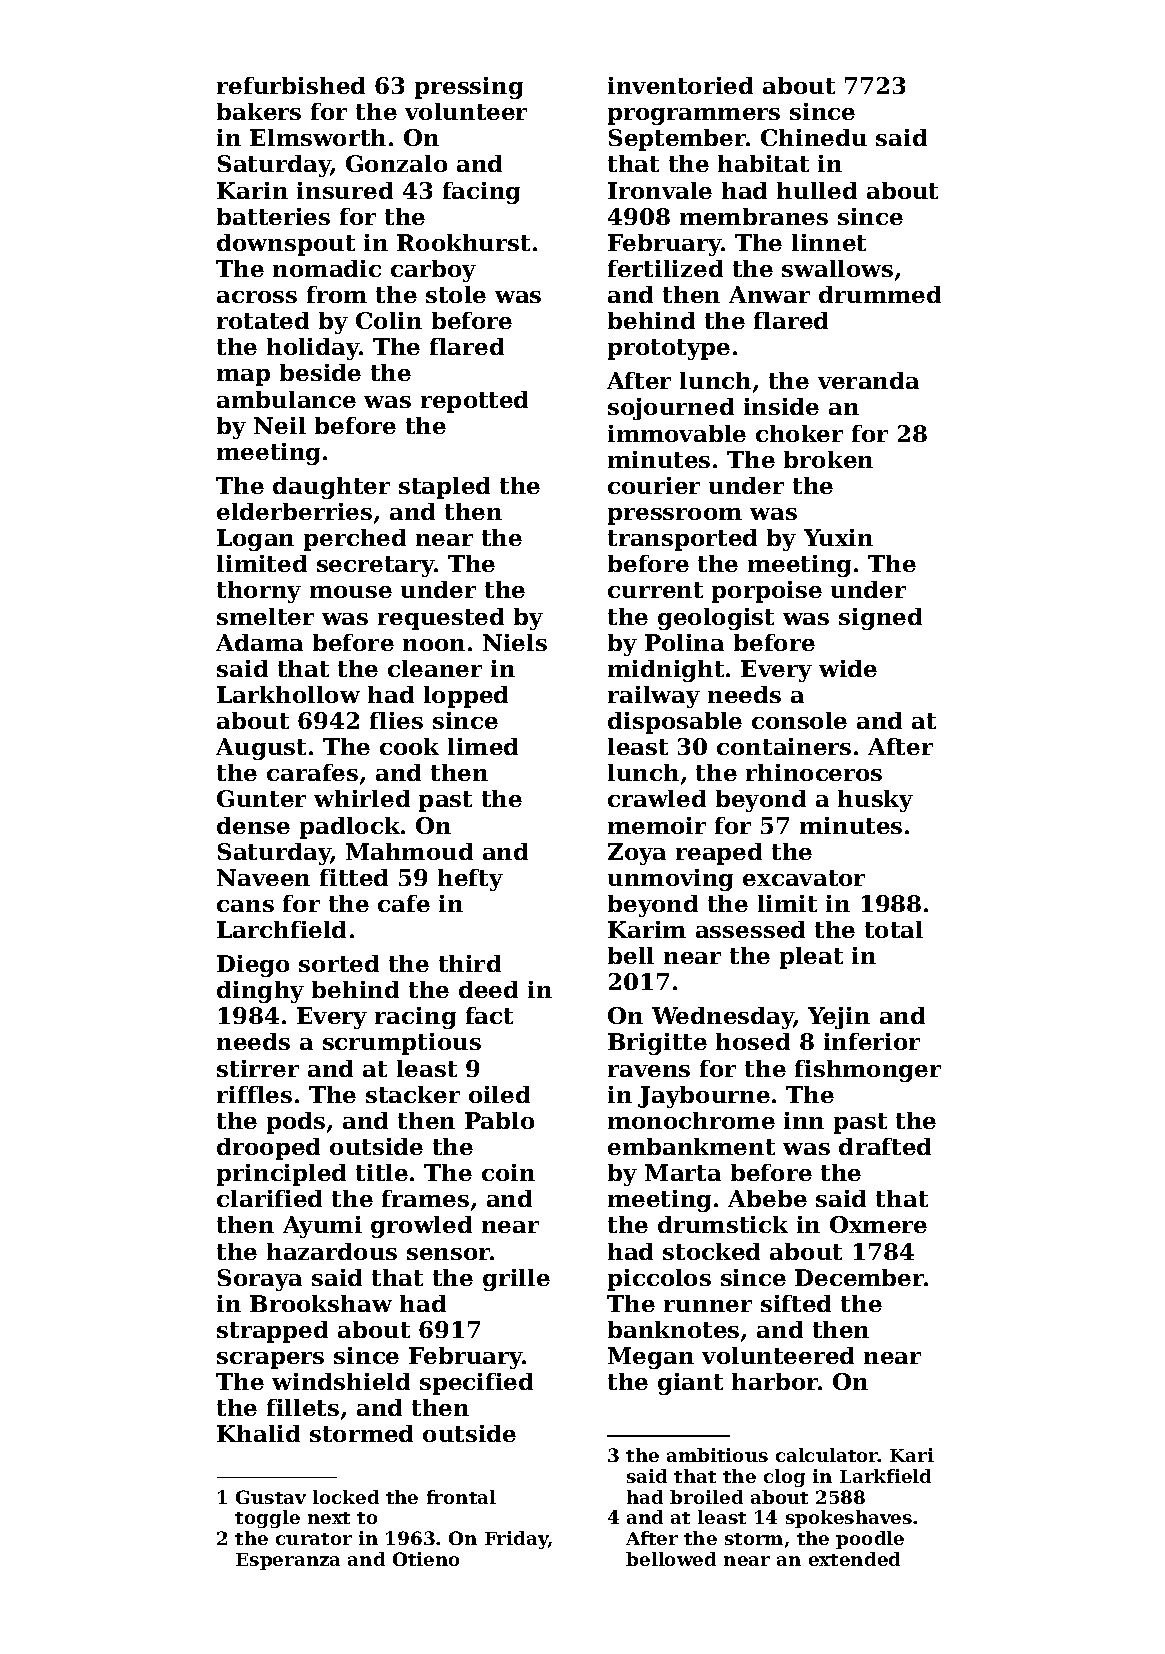 This image has height=1654, width=1165. Describe the element at coordinates (868, 1071) in the image. I see `fishmonger` at that location.
